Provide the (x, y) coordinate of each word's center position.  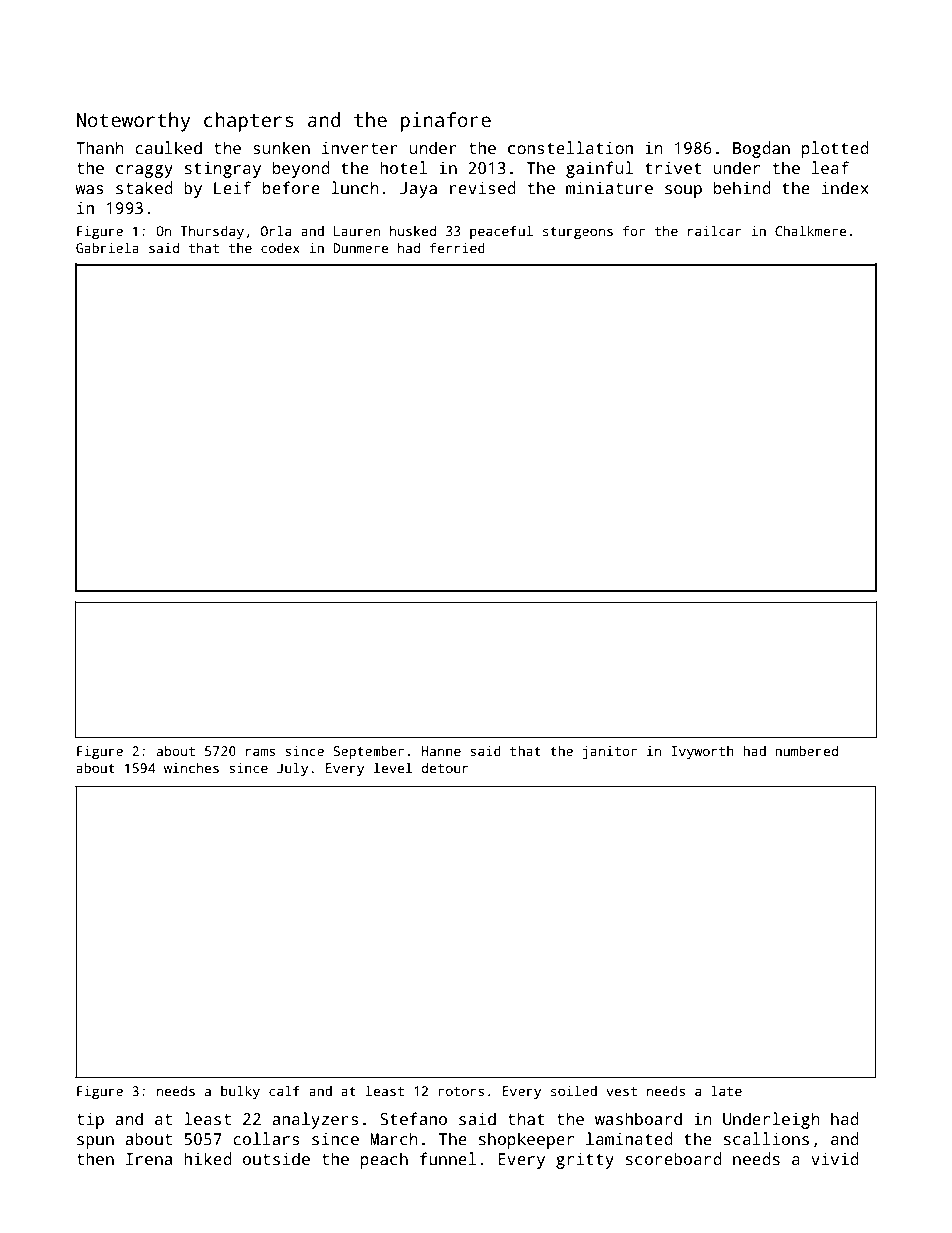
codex (280, 248)
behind (742, 187)
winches (191, 768)
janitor (609, 752)
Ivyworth (703, 752)
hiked (208, 1158)
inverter (360, 147)
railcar (714, 230)
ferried (457, 247)
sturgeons (578, 233)
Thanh (100, 147)
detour (445, 768)
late (726, 1090)
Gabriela (107, 247)
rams (260, 752)
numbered (806, 751)
